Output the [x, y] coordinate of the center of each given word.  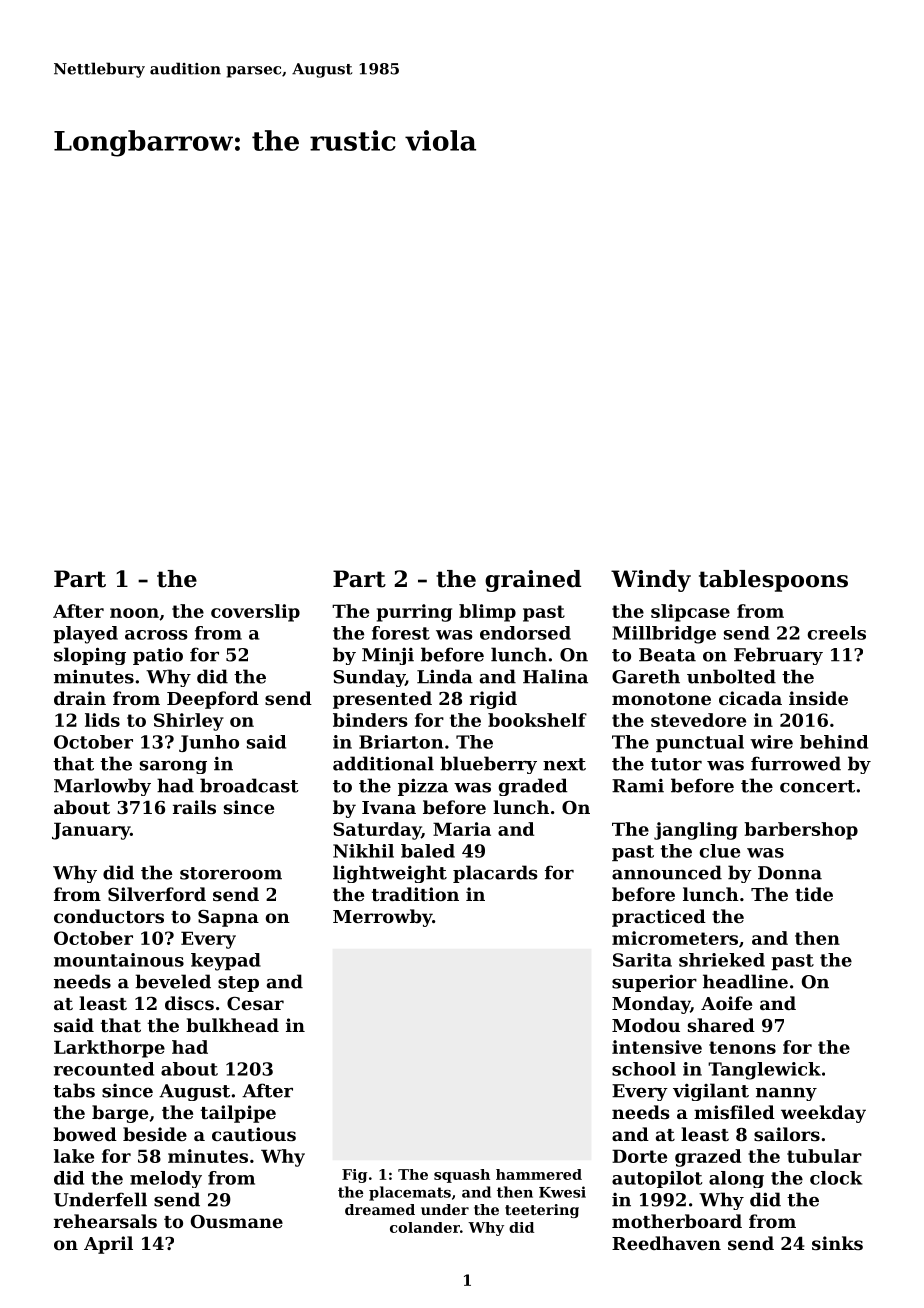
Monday [651, 1005]
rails [194, 807]
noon [134, 613]
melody [166, 1179]
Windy [651, 581]
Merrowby [382, 918]
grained [533, 581]
